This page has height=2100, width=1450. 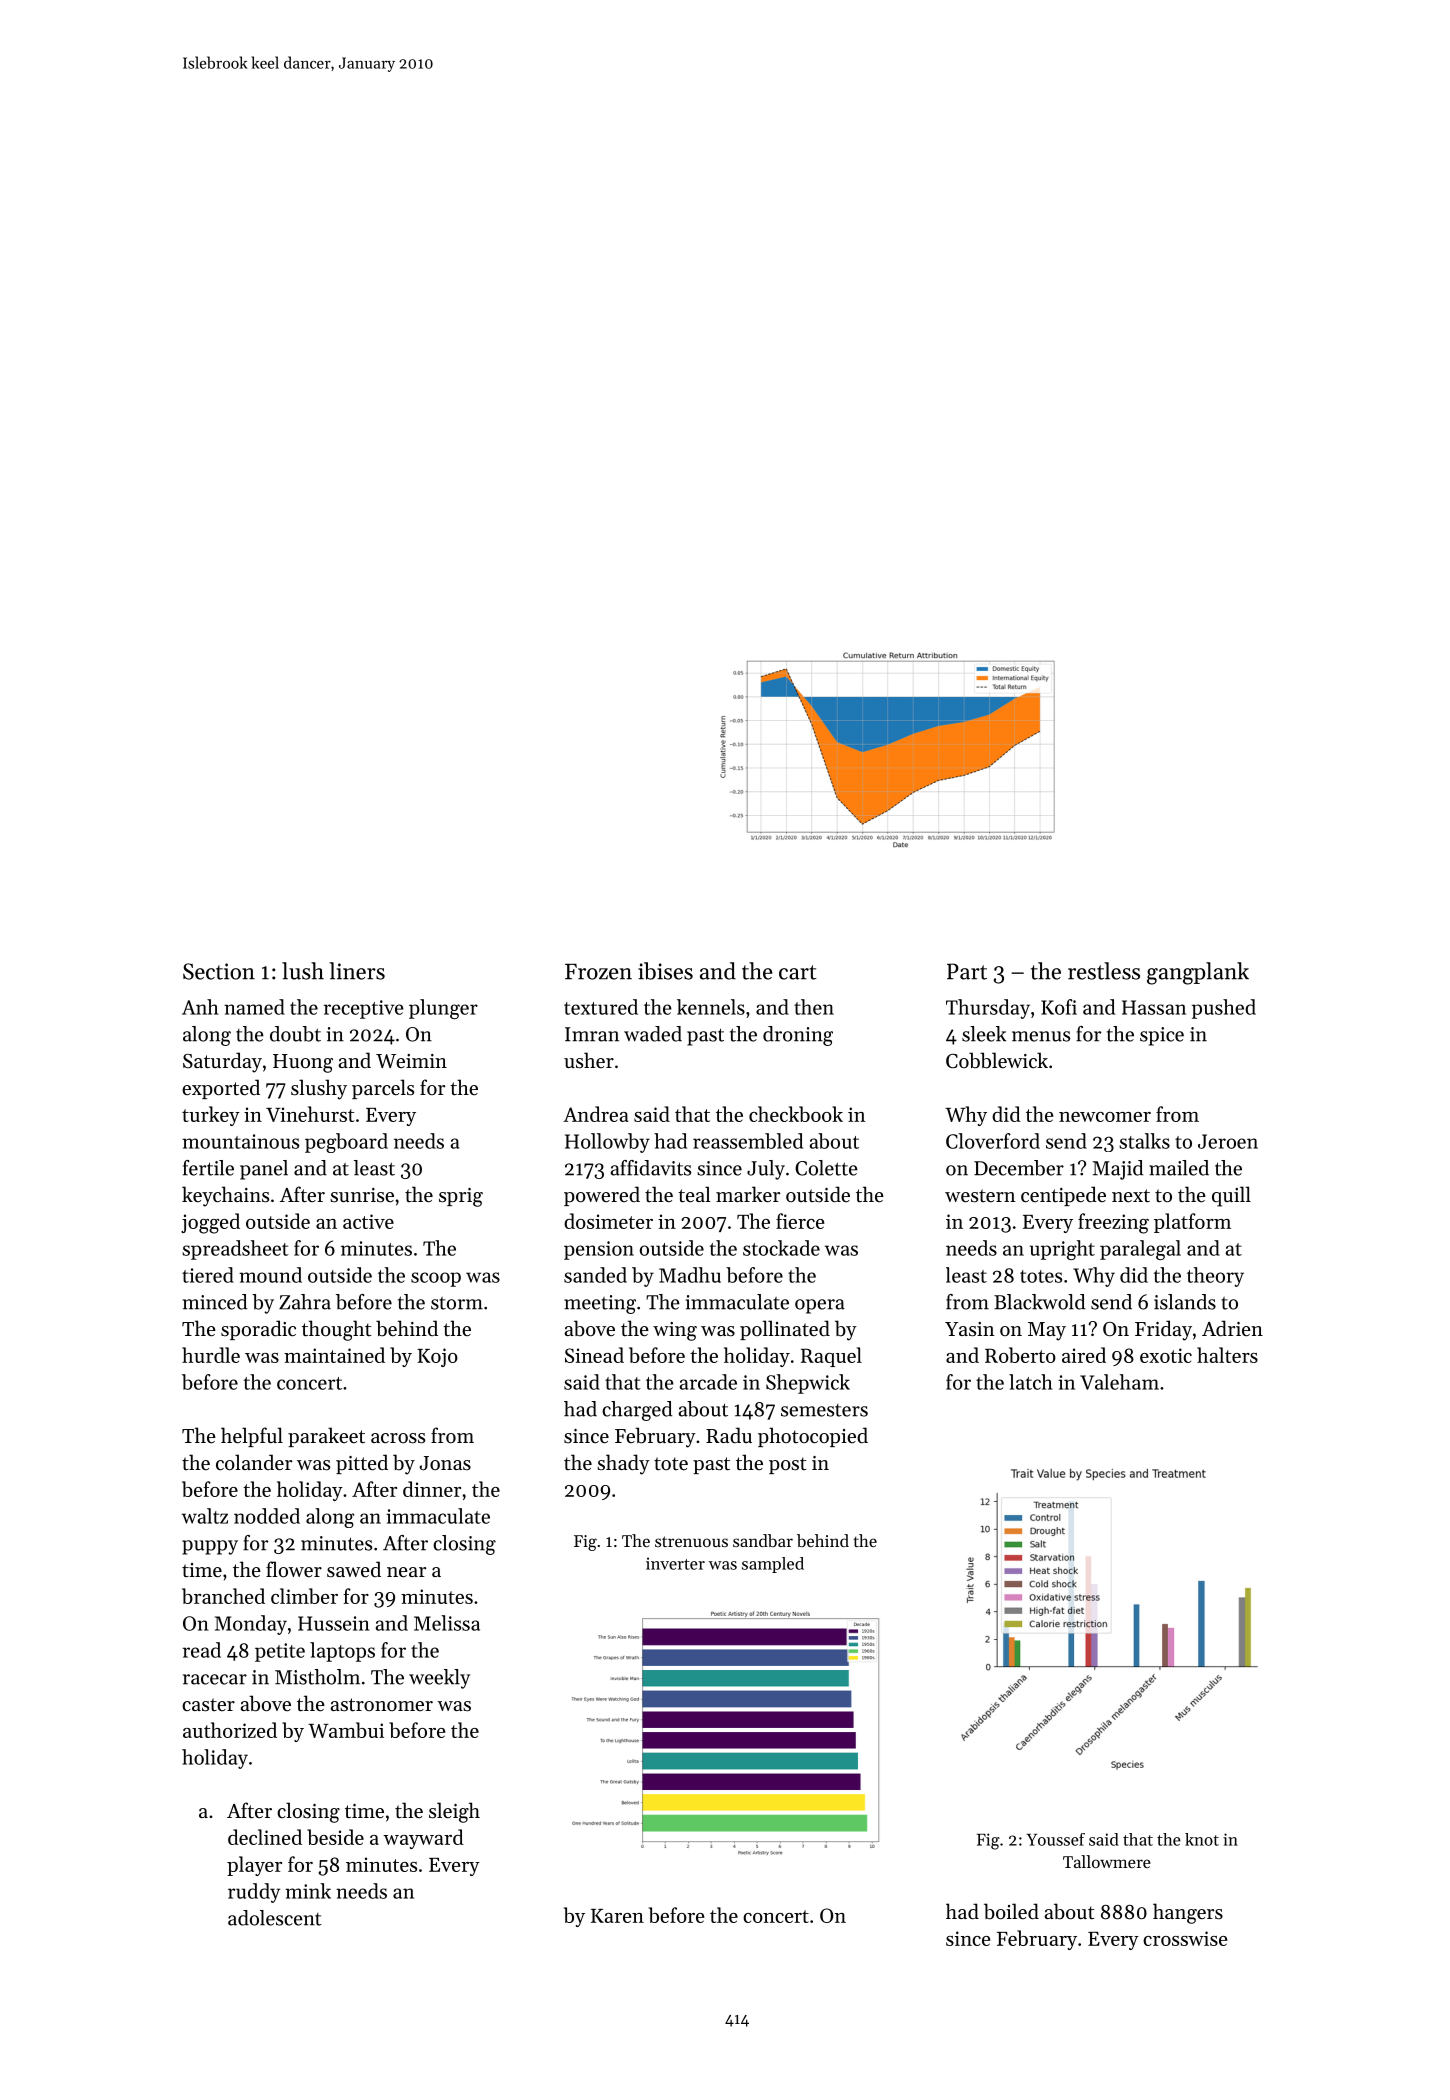 What do you see at coordinates (215, 1302) in the page?
I see `minced` at bounding box center [215, 1302].
